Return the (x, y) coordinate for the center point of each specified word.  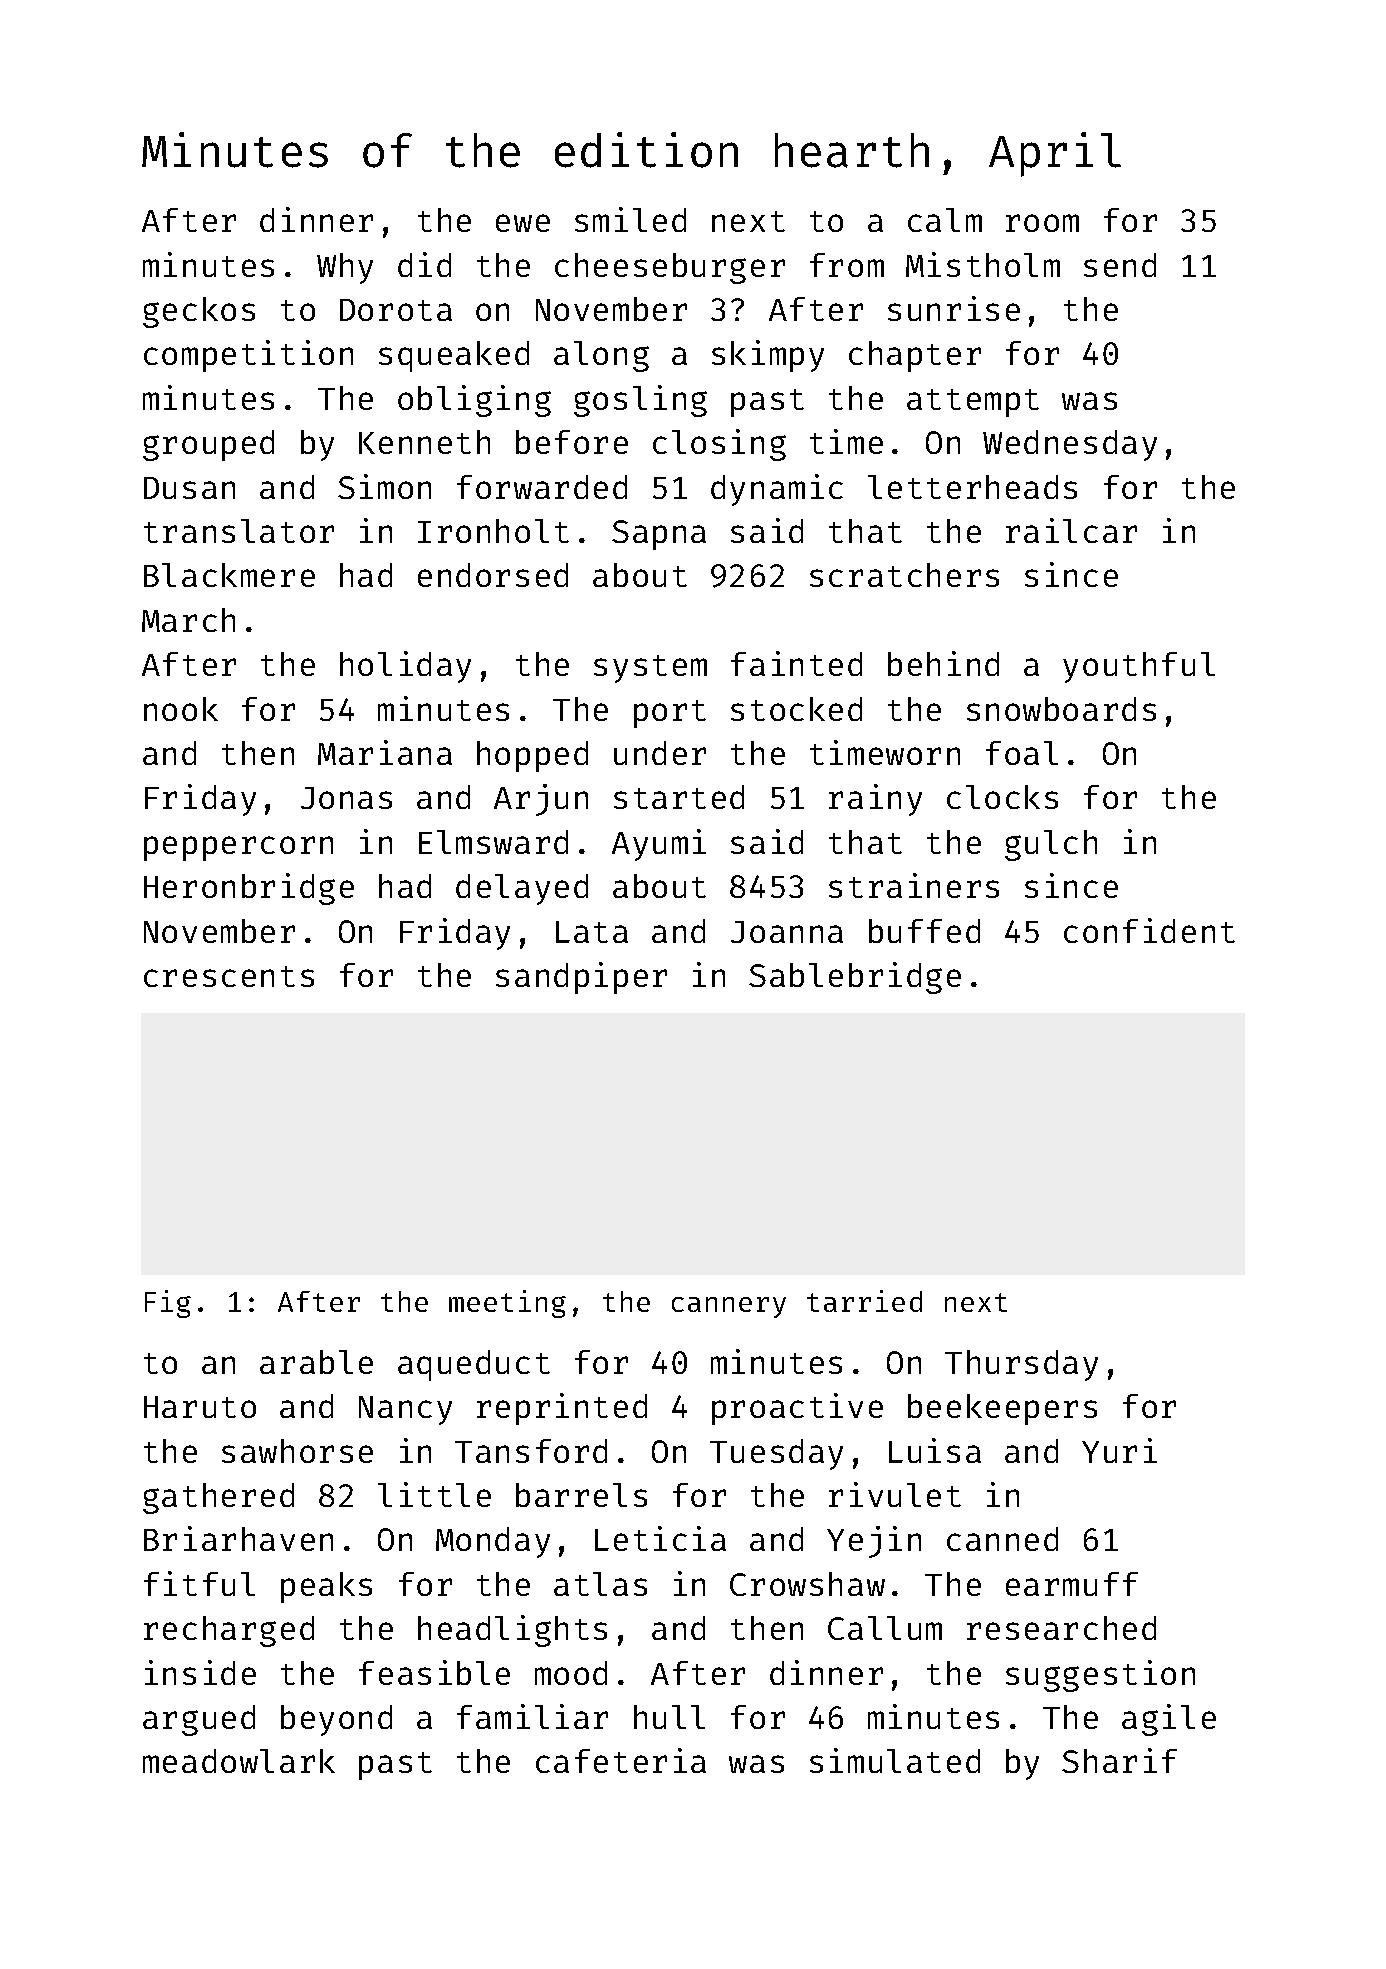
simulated (895, 1760)
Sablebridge (855, 978)
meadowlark (239, 1761)
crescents (229, 976)
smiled (630, 219)
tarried (864, 1301)
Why (345, 268)
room (1042, 223)
